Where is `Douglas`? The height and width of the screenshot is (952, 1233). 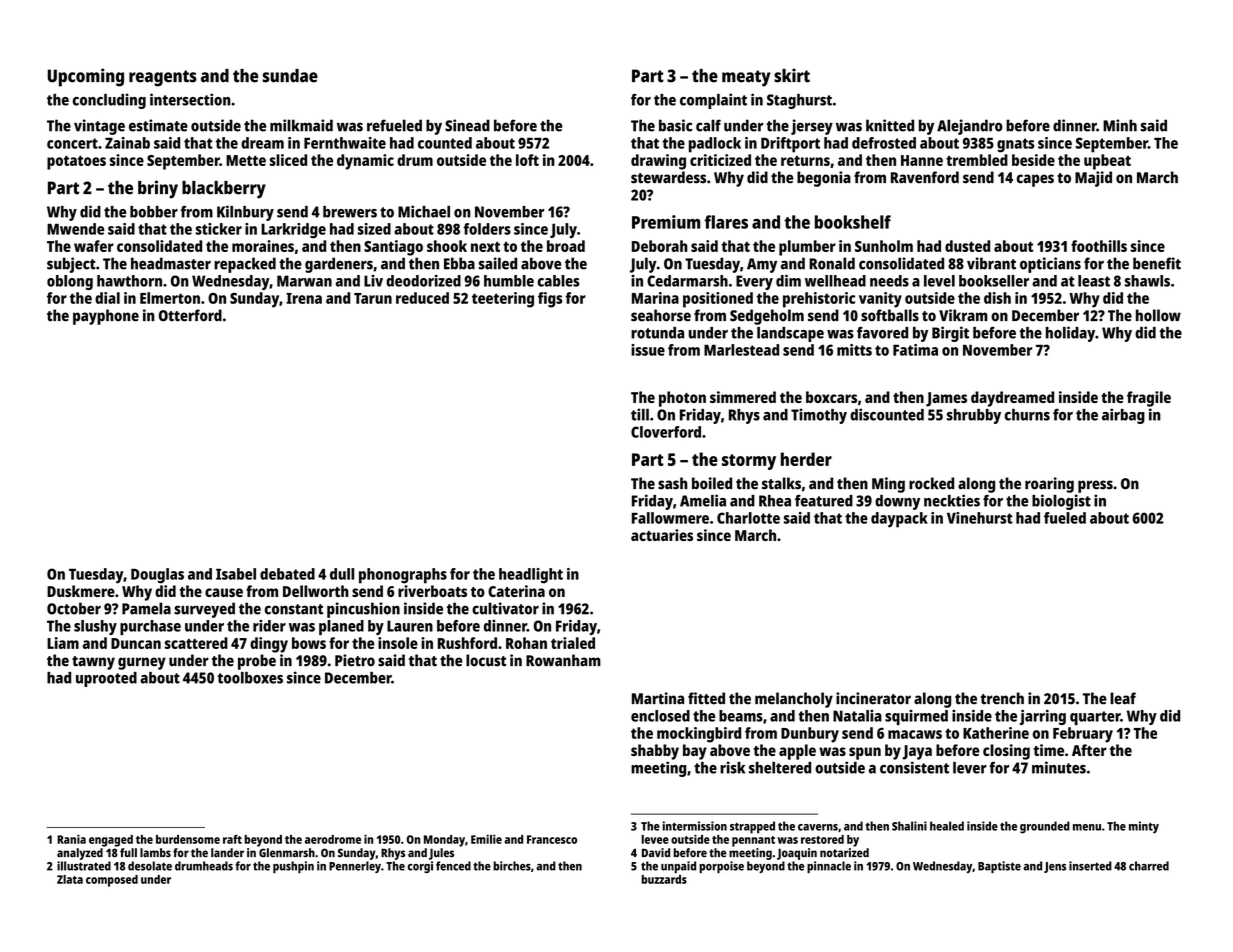 Douglas is located at coordinates (157, 576).
